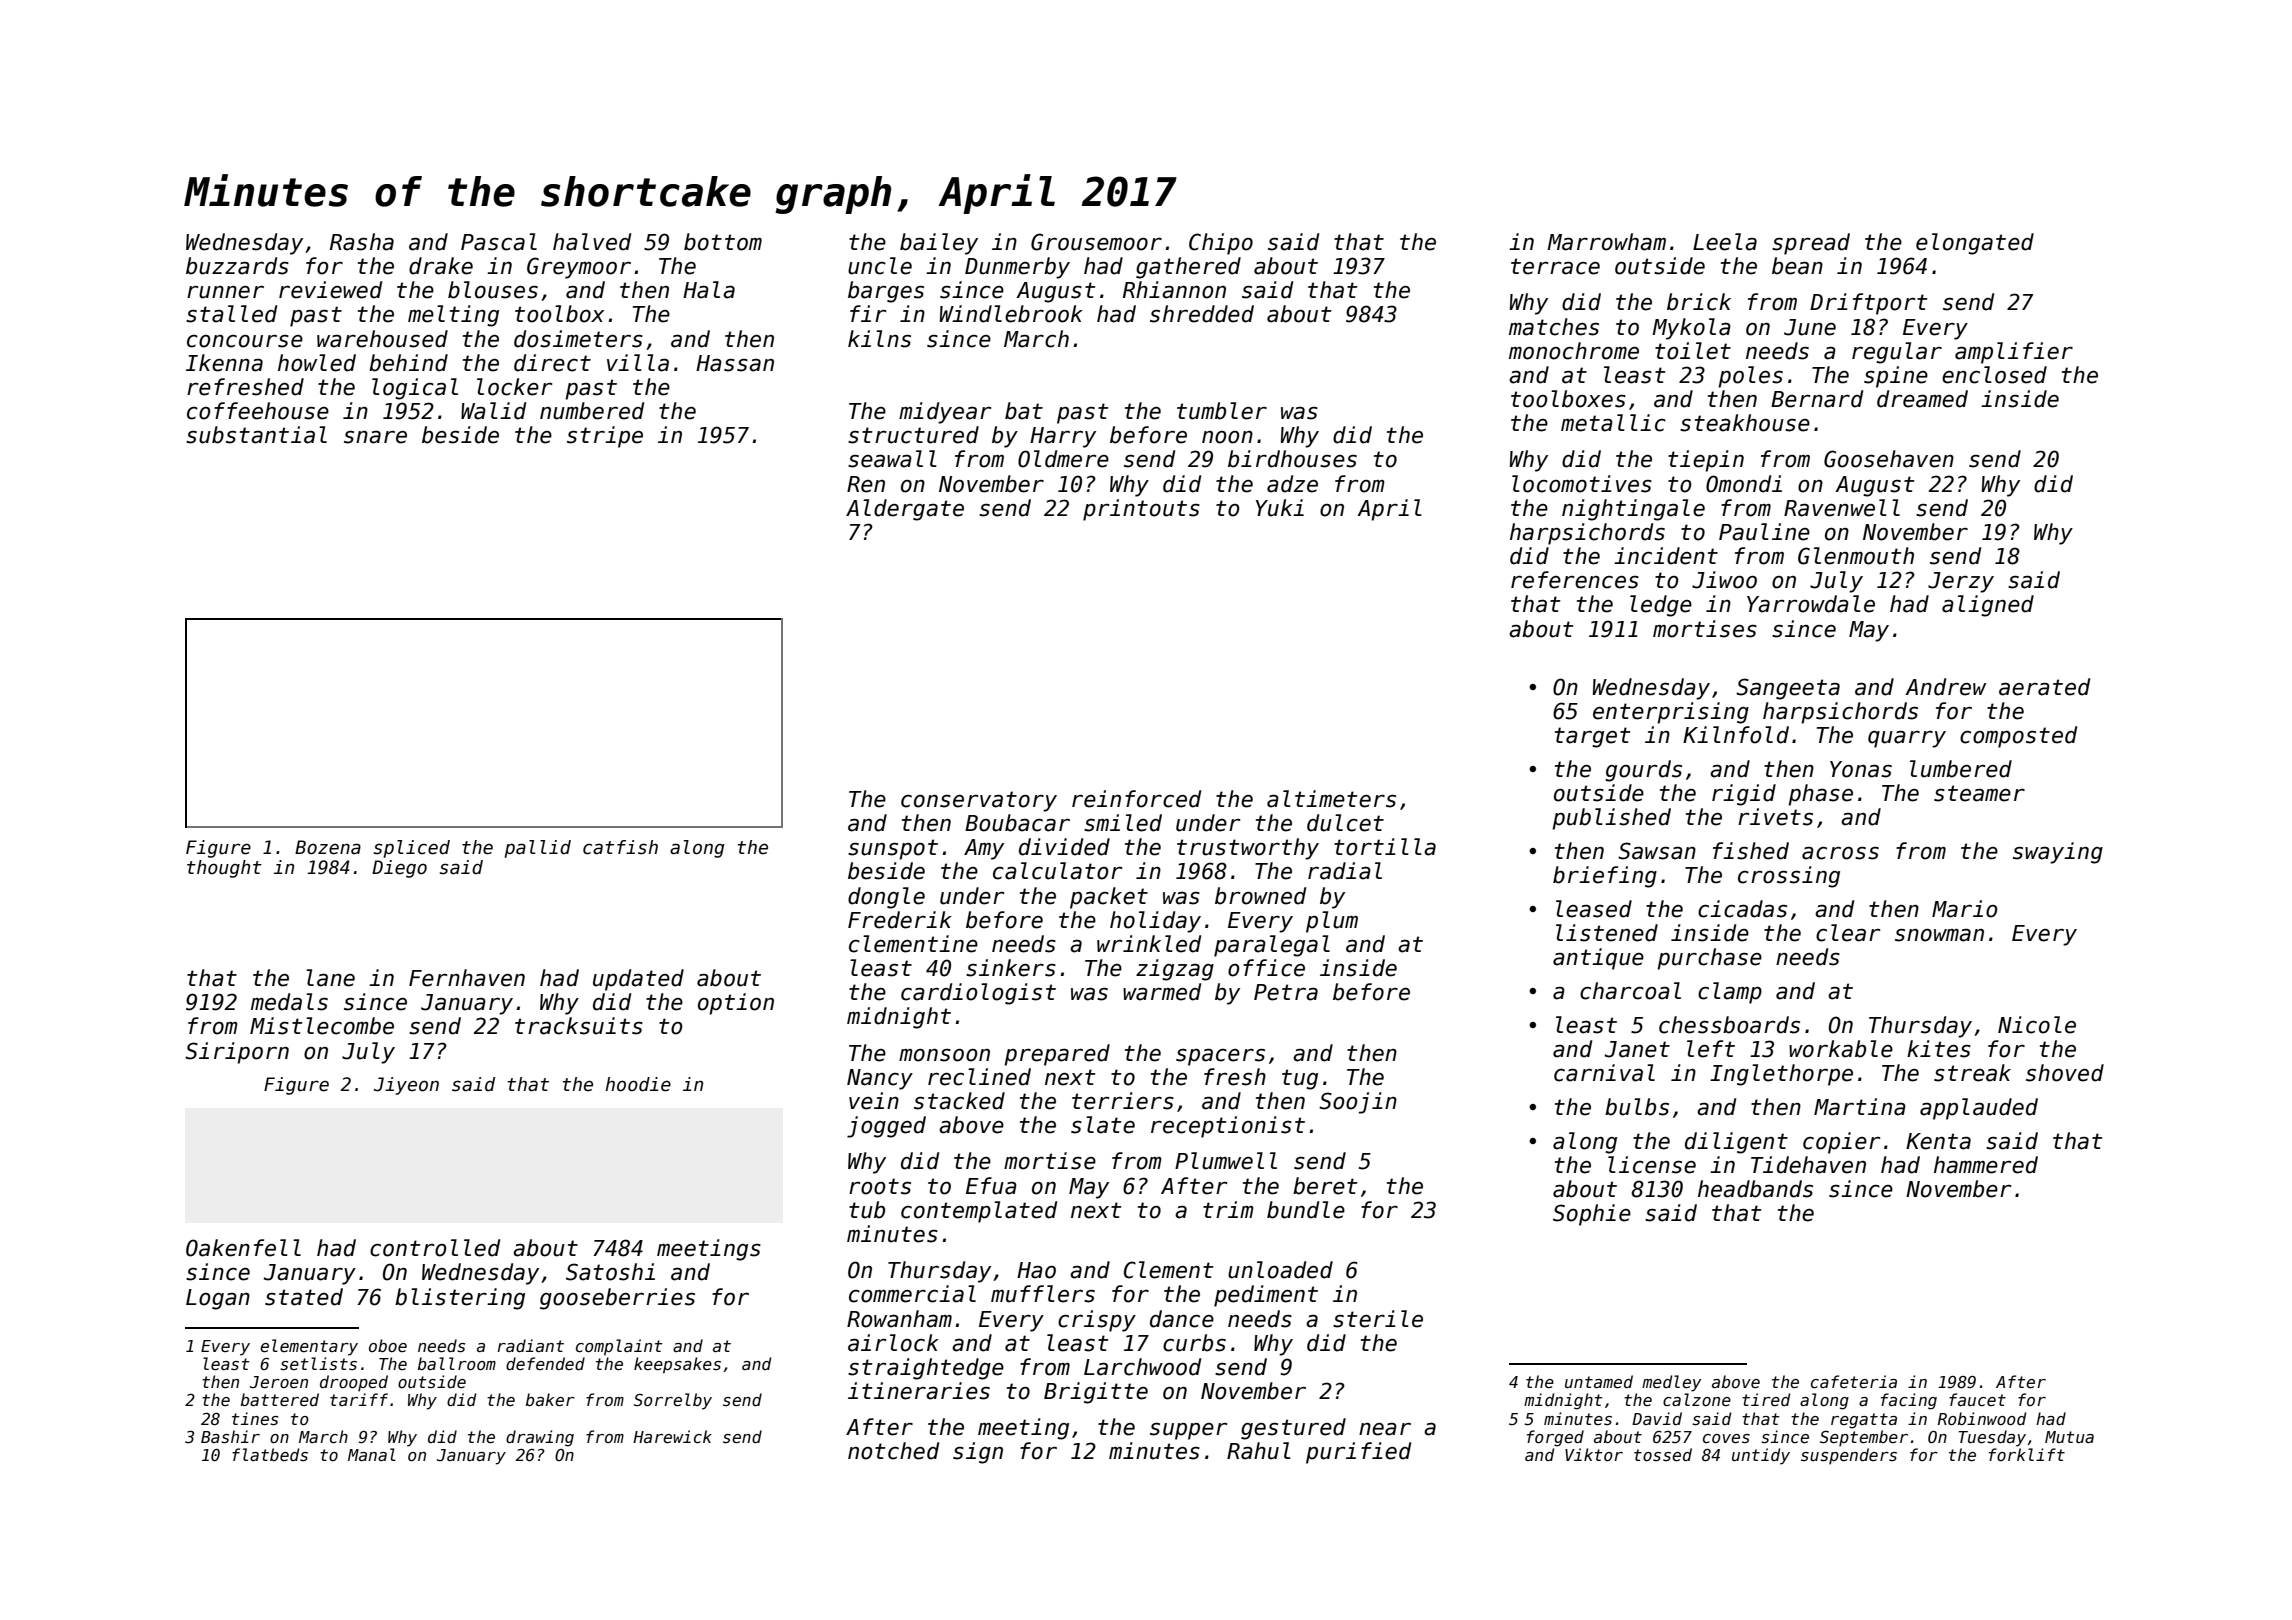 Image resolution: width=2292 pixels, height=1620 pixels. What do you see at coordinates (1975, 244) in the document?
I see `elongated` at bounding box center [1975, 244].
